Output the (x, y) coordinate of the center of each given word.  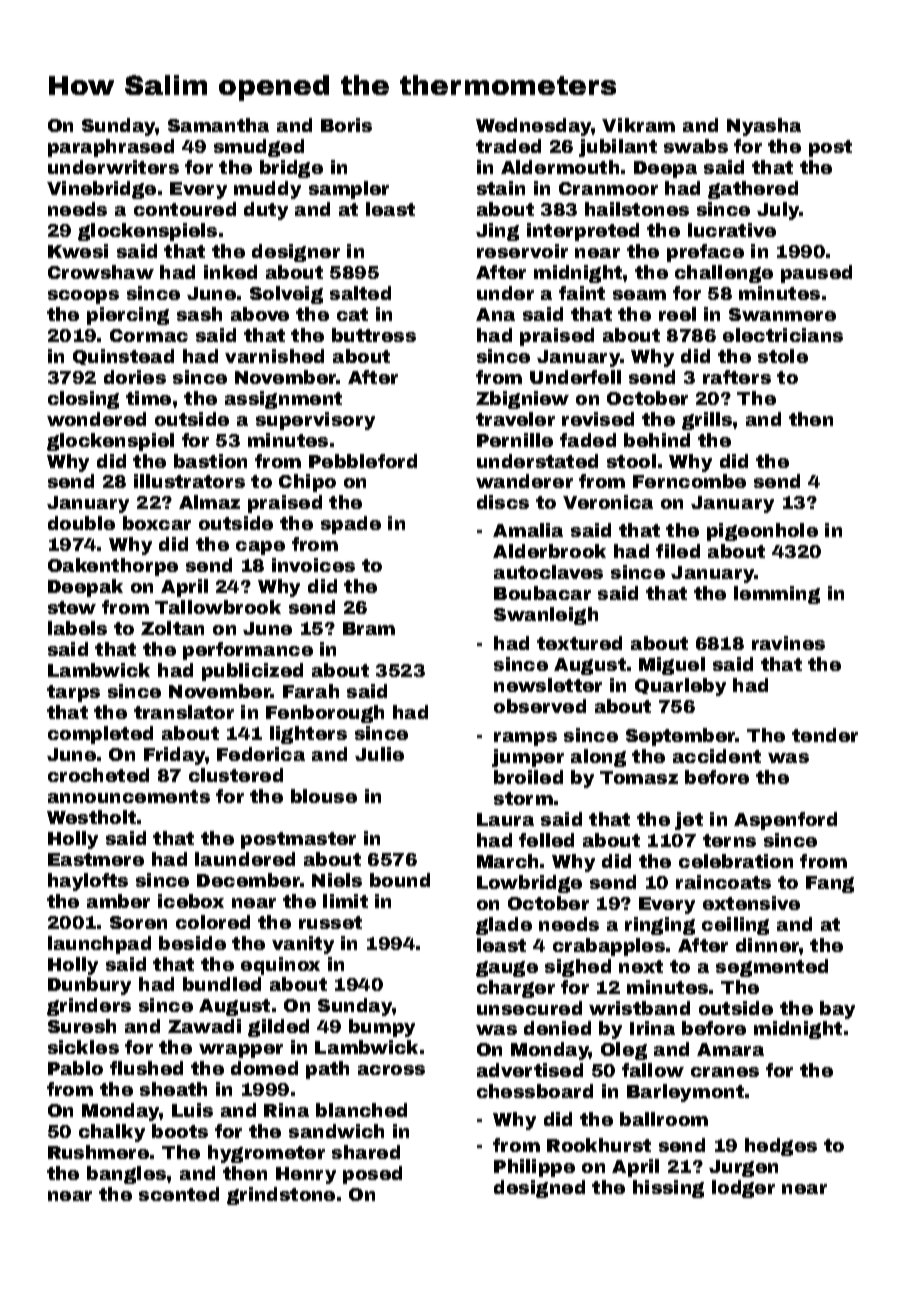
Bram (369, 628)
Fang (830, 884)
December (248, 880)
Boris (346, 125)
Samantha (218, 125)
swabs (696, 146)
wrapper (241, 1051)
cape (260, 548)
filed (678, 551)
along (598, 758)
